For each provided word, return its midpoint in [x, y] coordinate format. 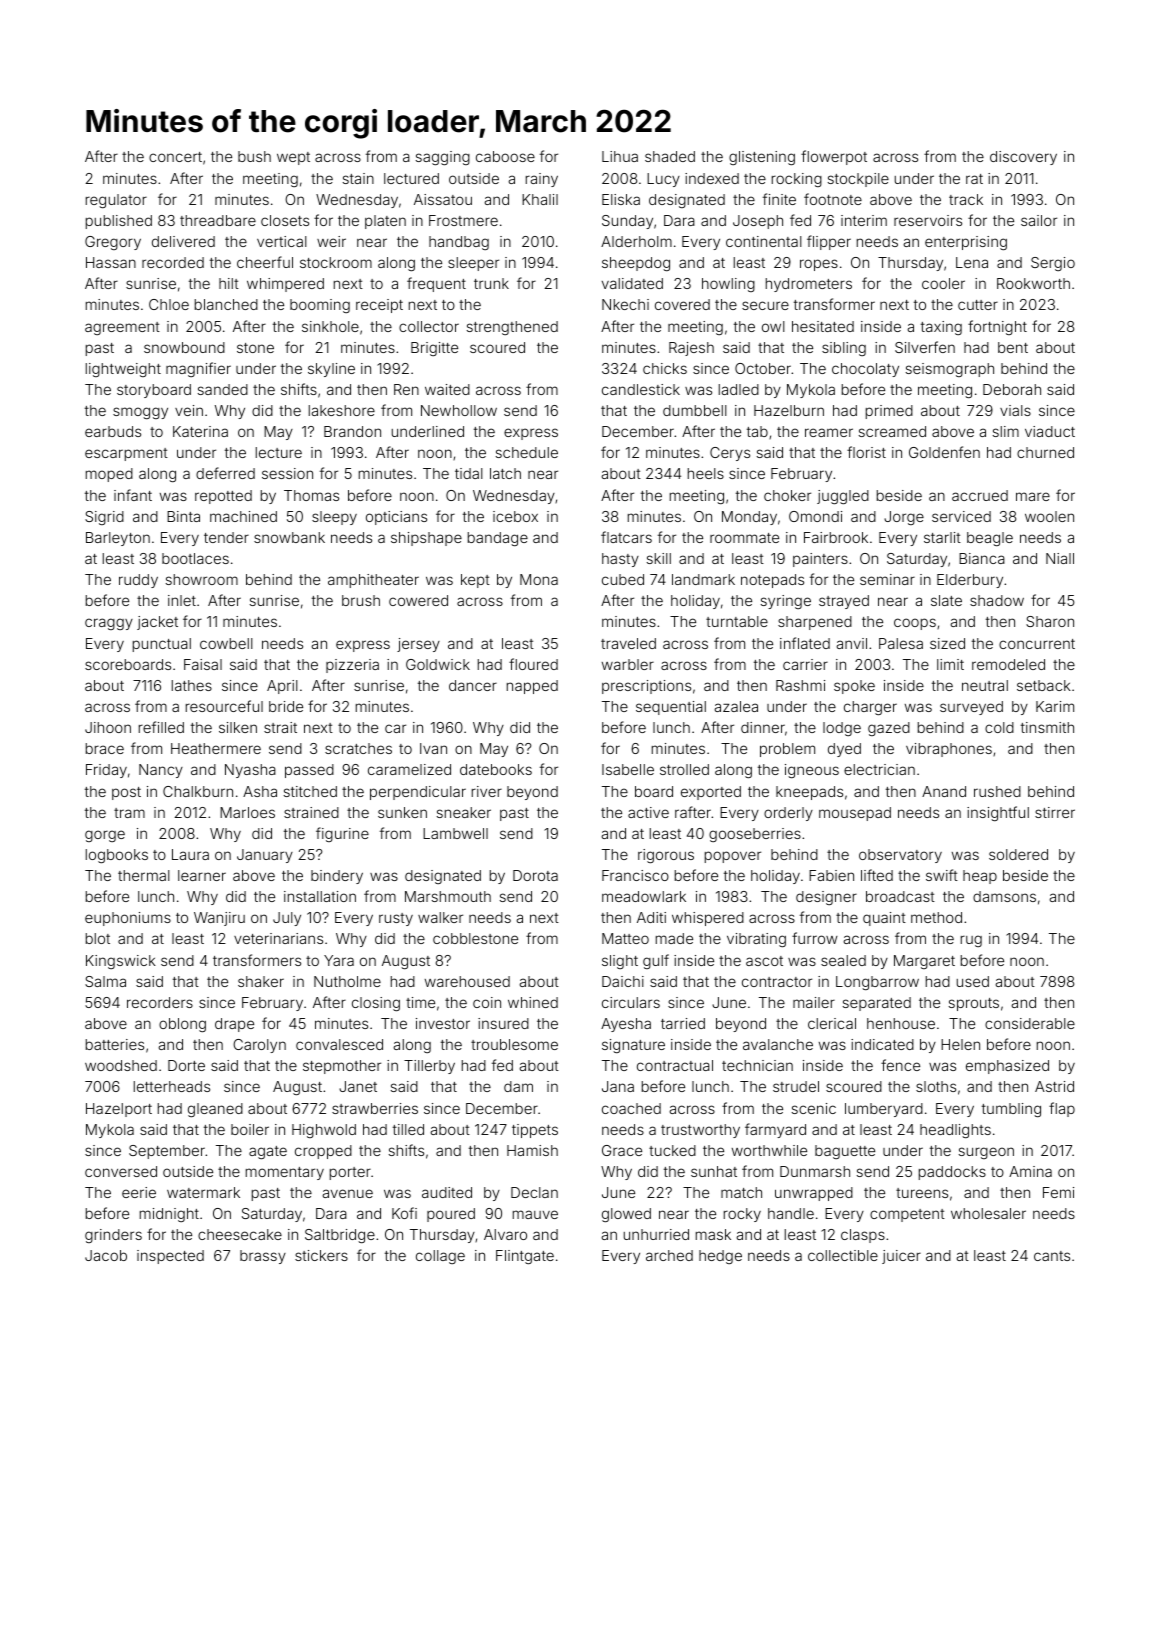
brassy [263, 1257]
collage [440, 1257]
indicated [882, 1044]
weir [331, 241]
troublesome [514, 1044]
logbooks [117, 856]
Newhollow [459, 410]
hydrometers [809, 285]
